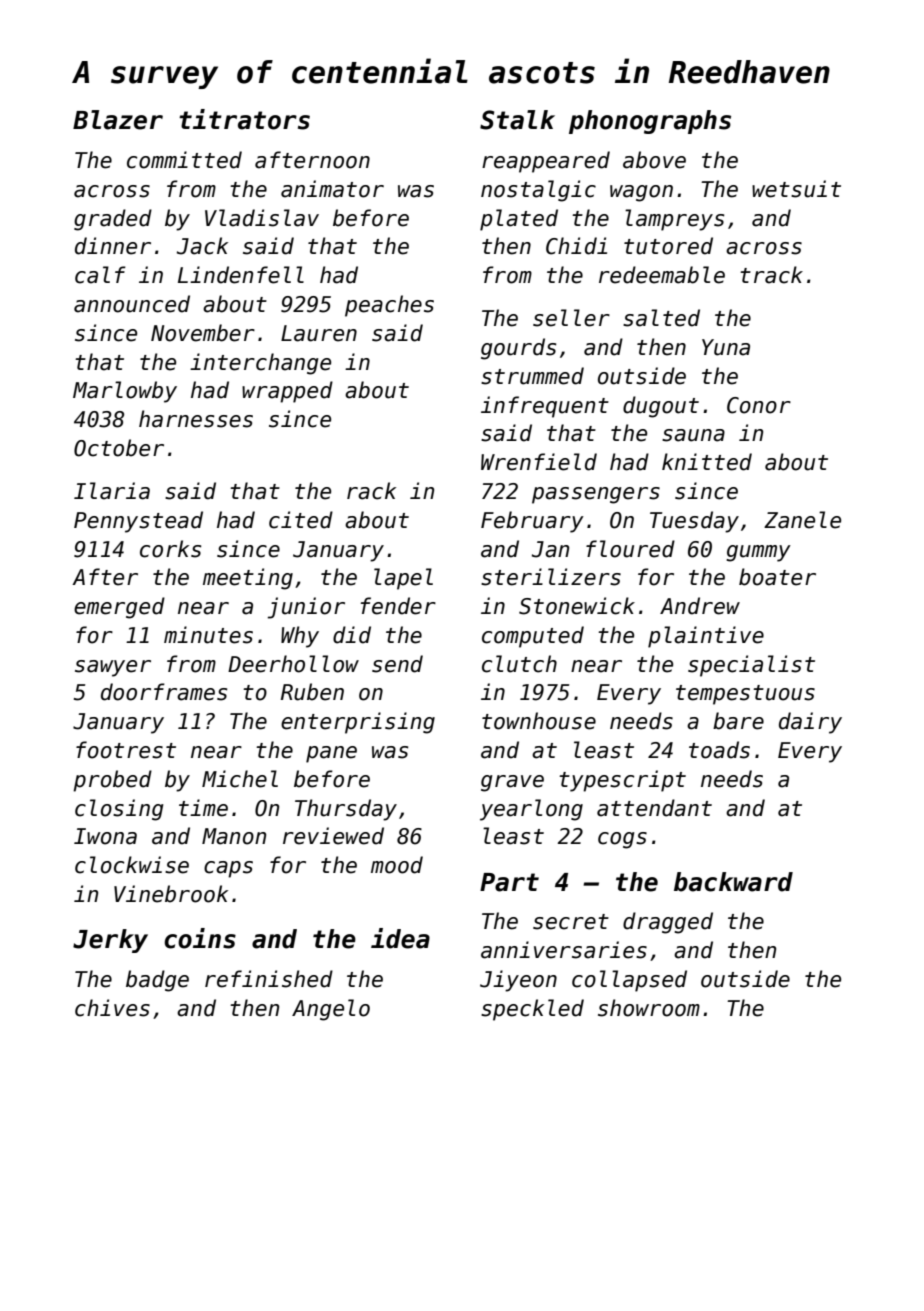  Describe the element at coordinates (301, 520) in the page. I see `cited` at that location.
